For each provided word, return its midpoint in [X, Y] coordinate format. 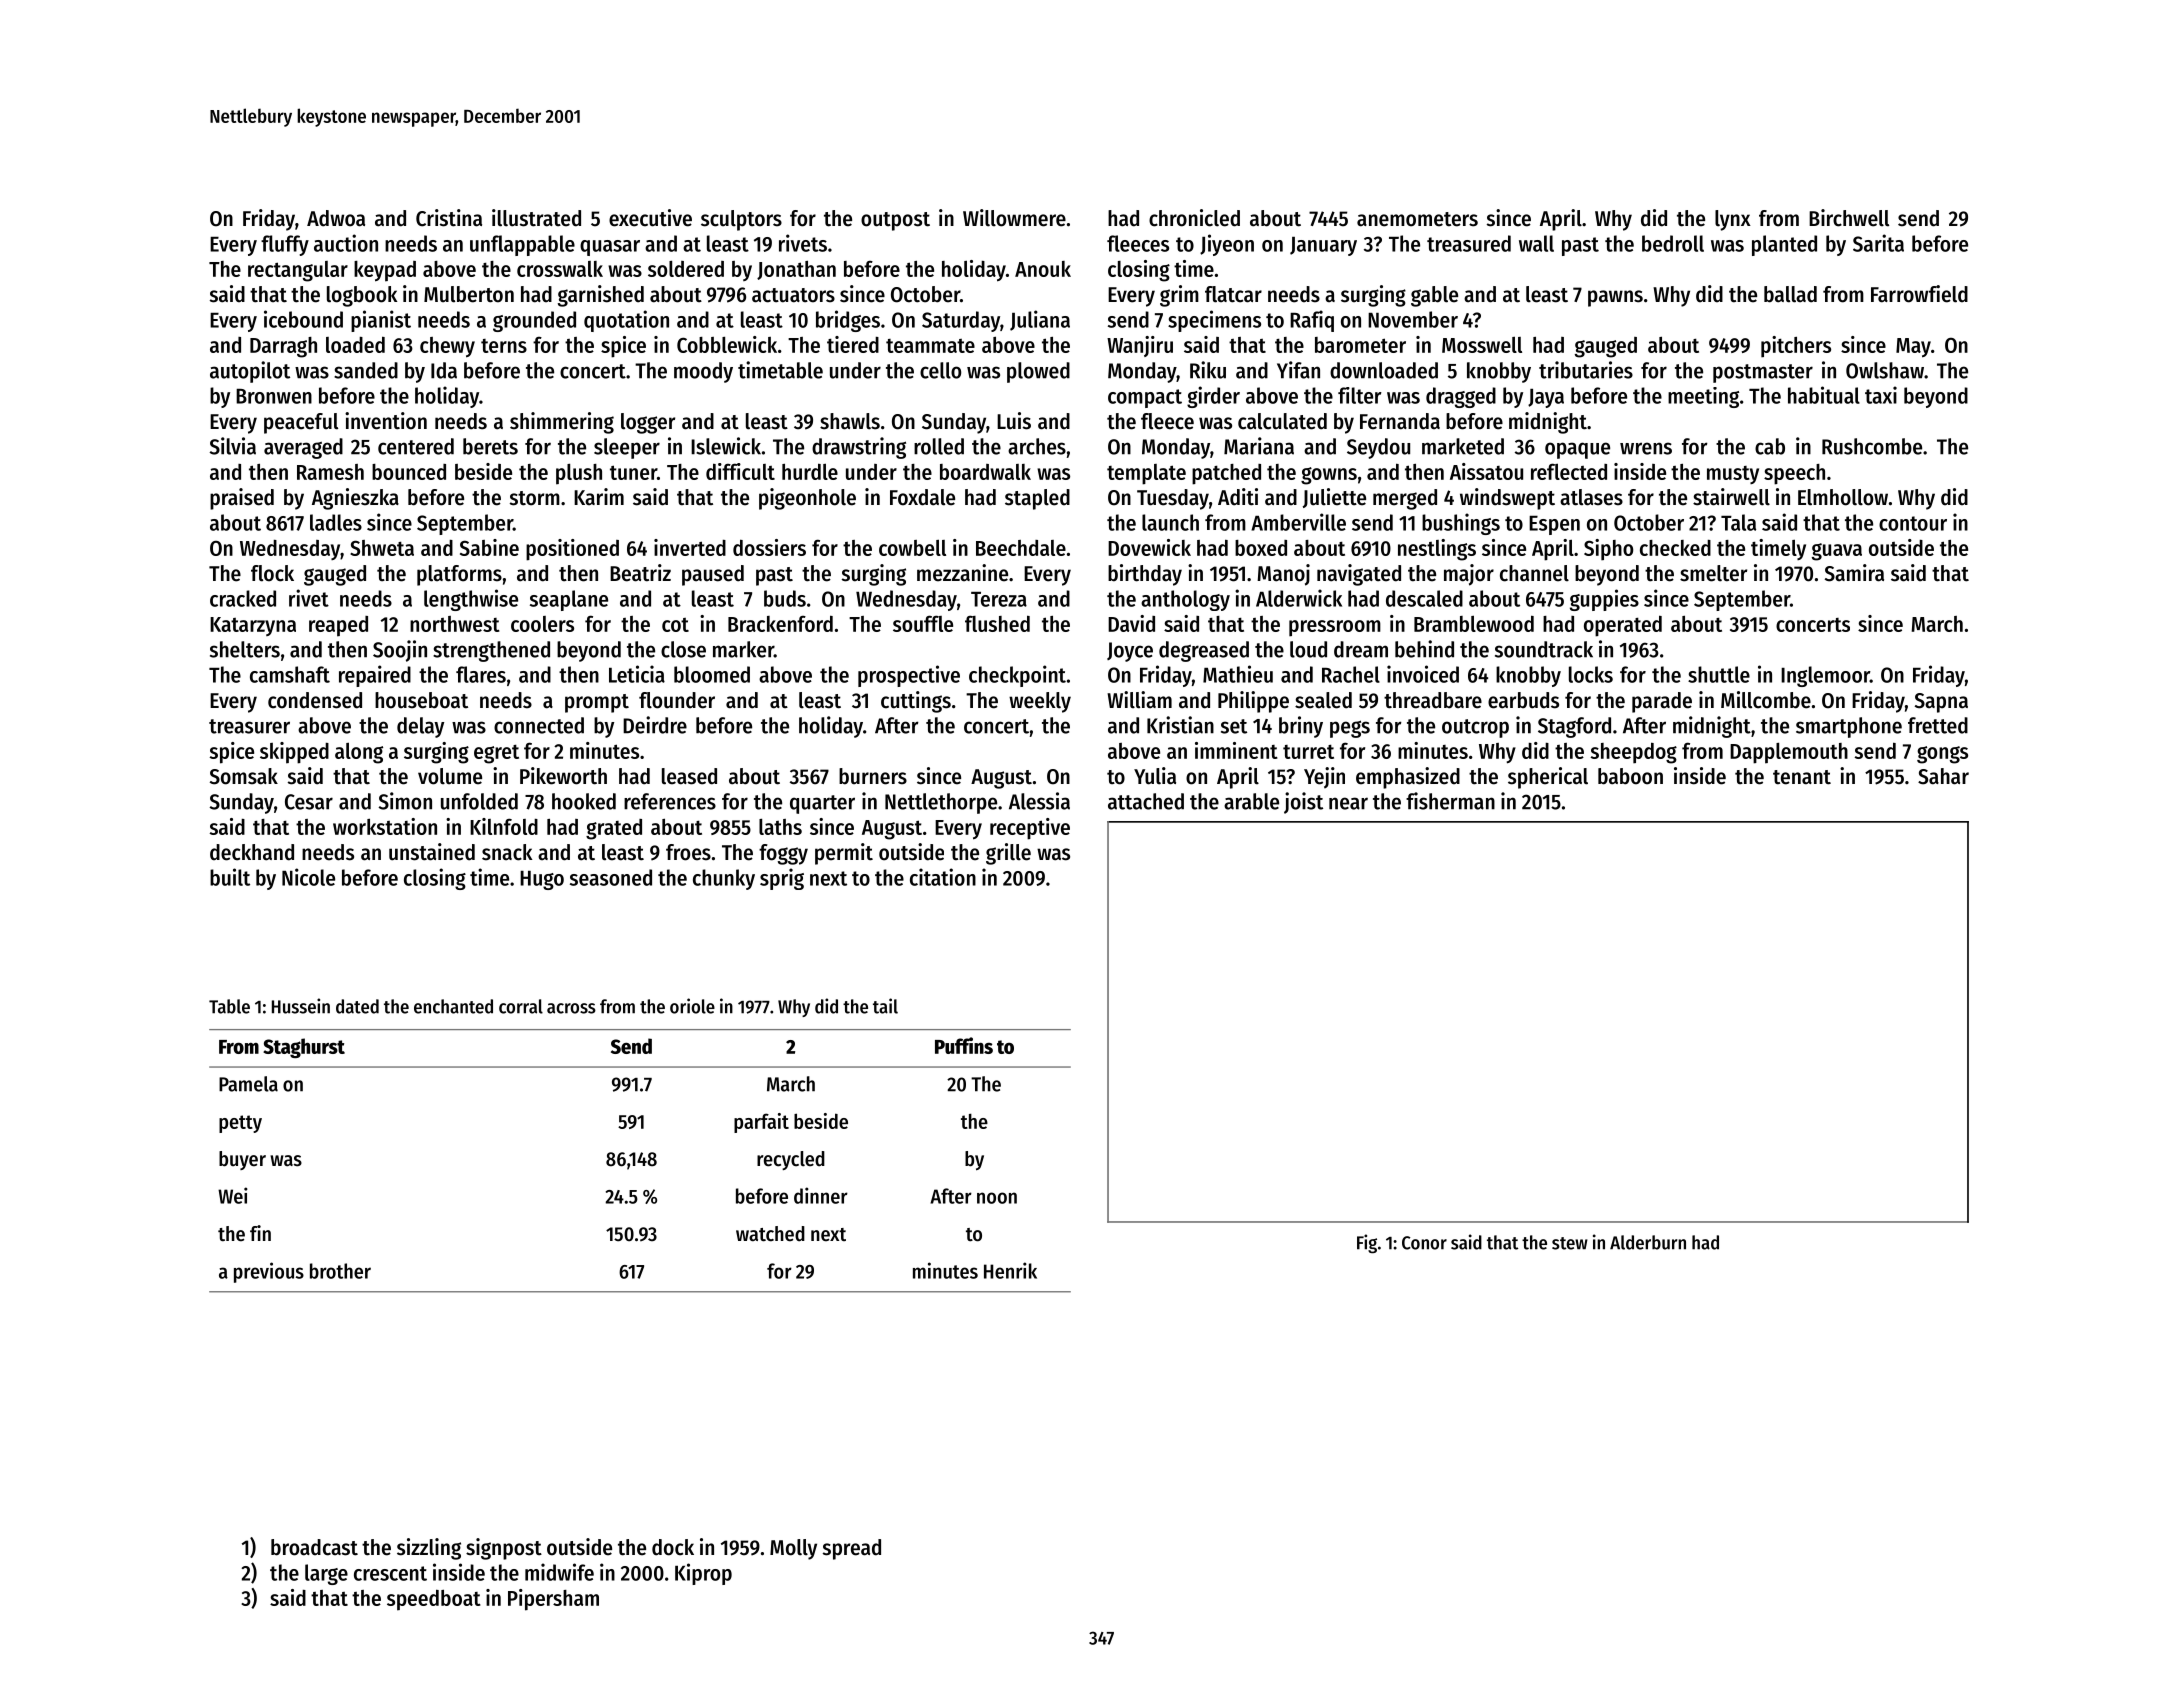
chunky [724, 879]
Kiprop [703, 1574]
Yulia [1155, 776]
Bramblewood [1474, 623]
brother [340, 1271]
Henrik [1010, 1270]
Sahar [1943, 776]
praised [242, 499]
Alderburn [1648, 1242]
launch [1170, 522]
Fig [1367, 1244]
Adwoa [336, 218]
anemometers [1417, 219]
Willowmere [1014, 218]
